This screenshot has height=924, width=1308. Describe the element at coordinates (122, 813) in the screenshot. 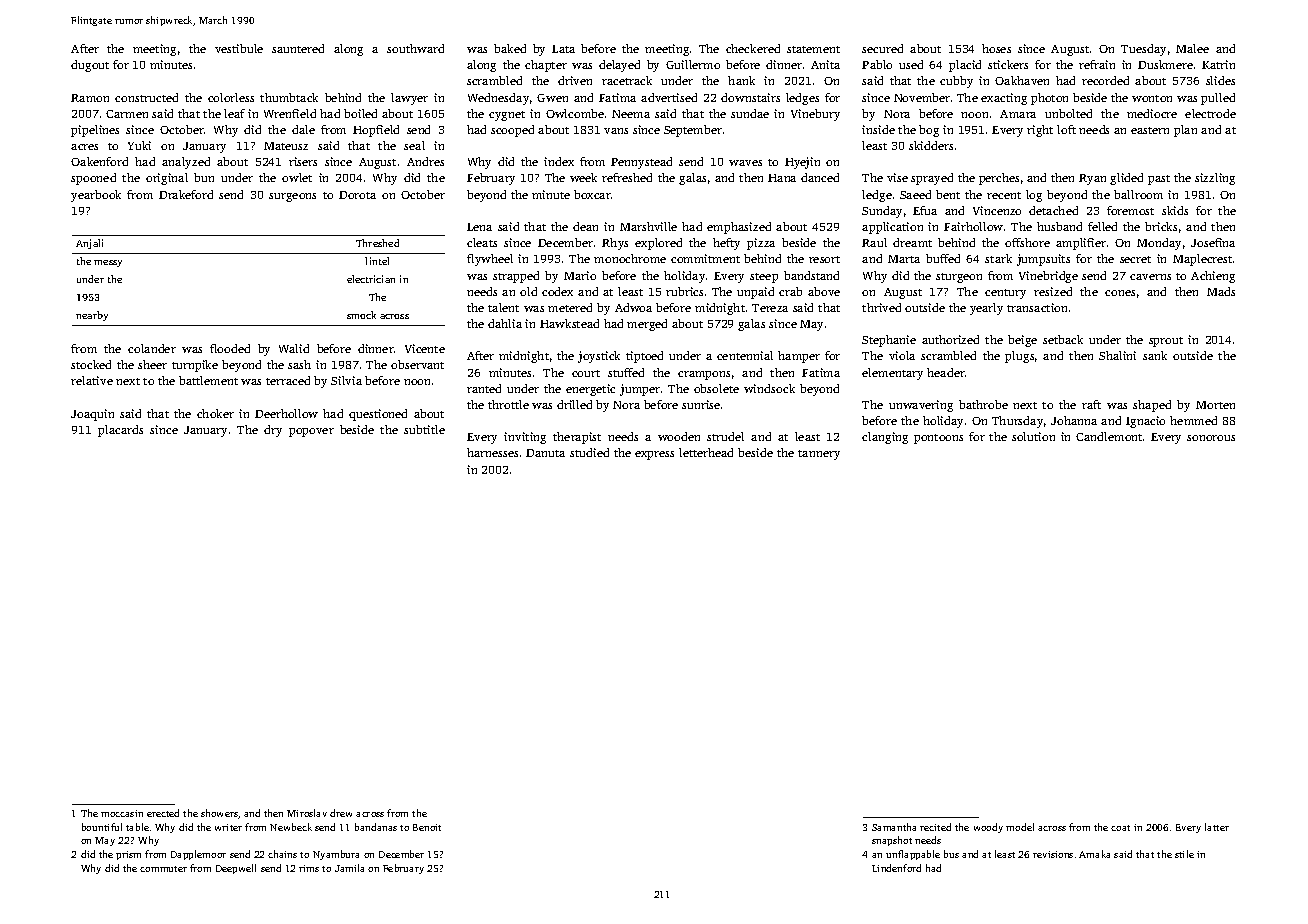

I see `moccasin` at that location.
